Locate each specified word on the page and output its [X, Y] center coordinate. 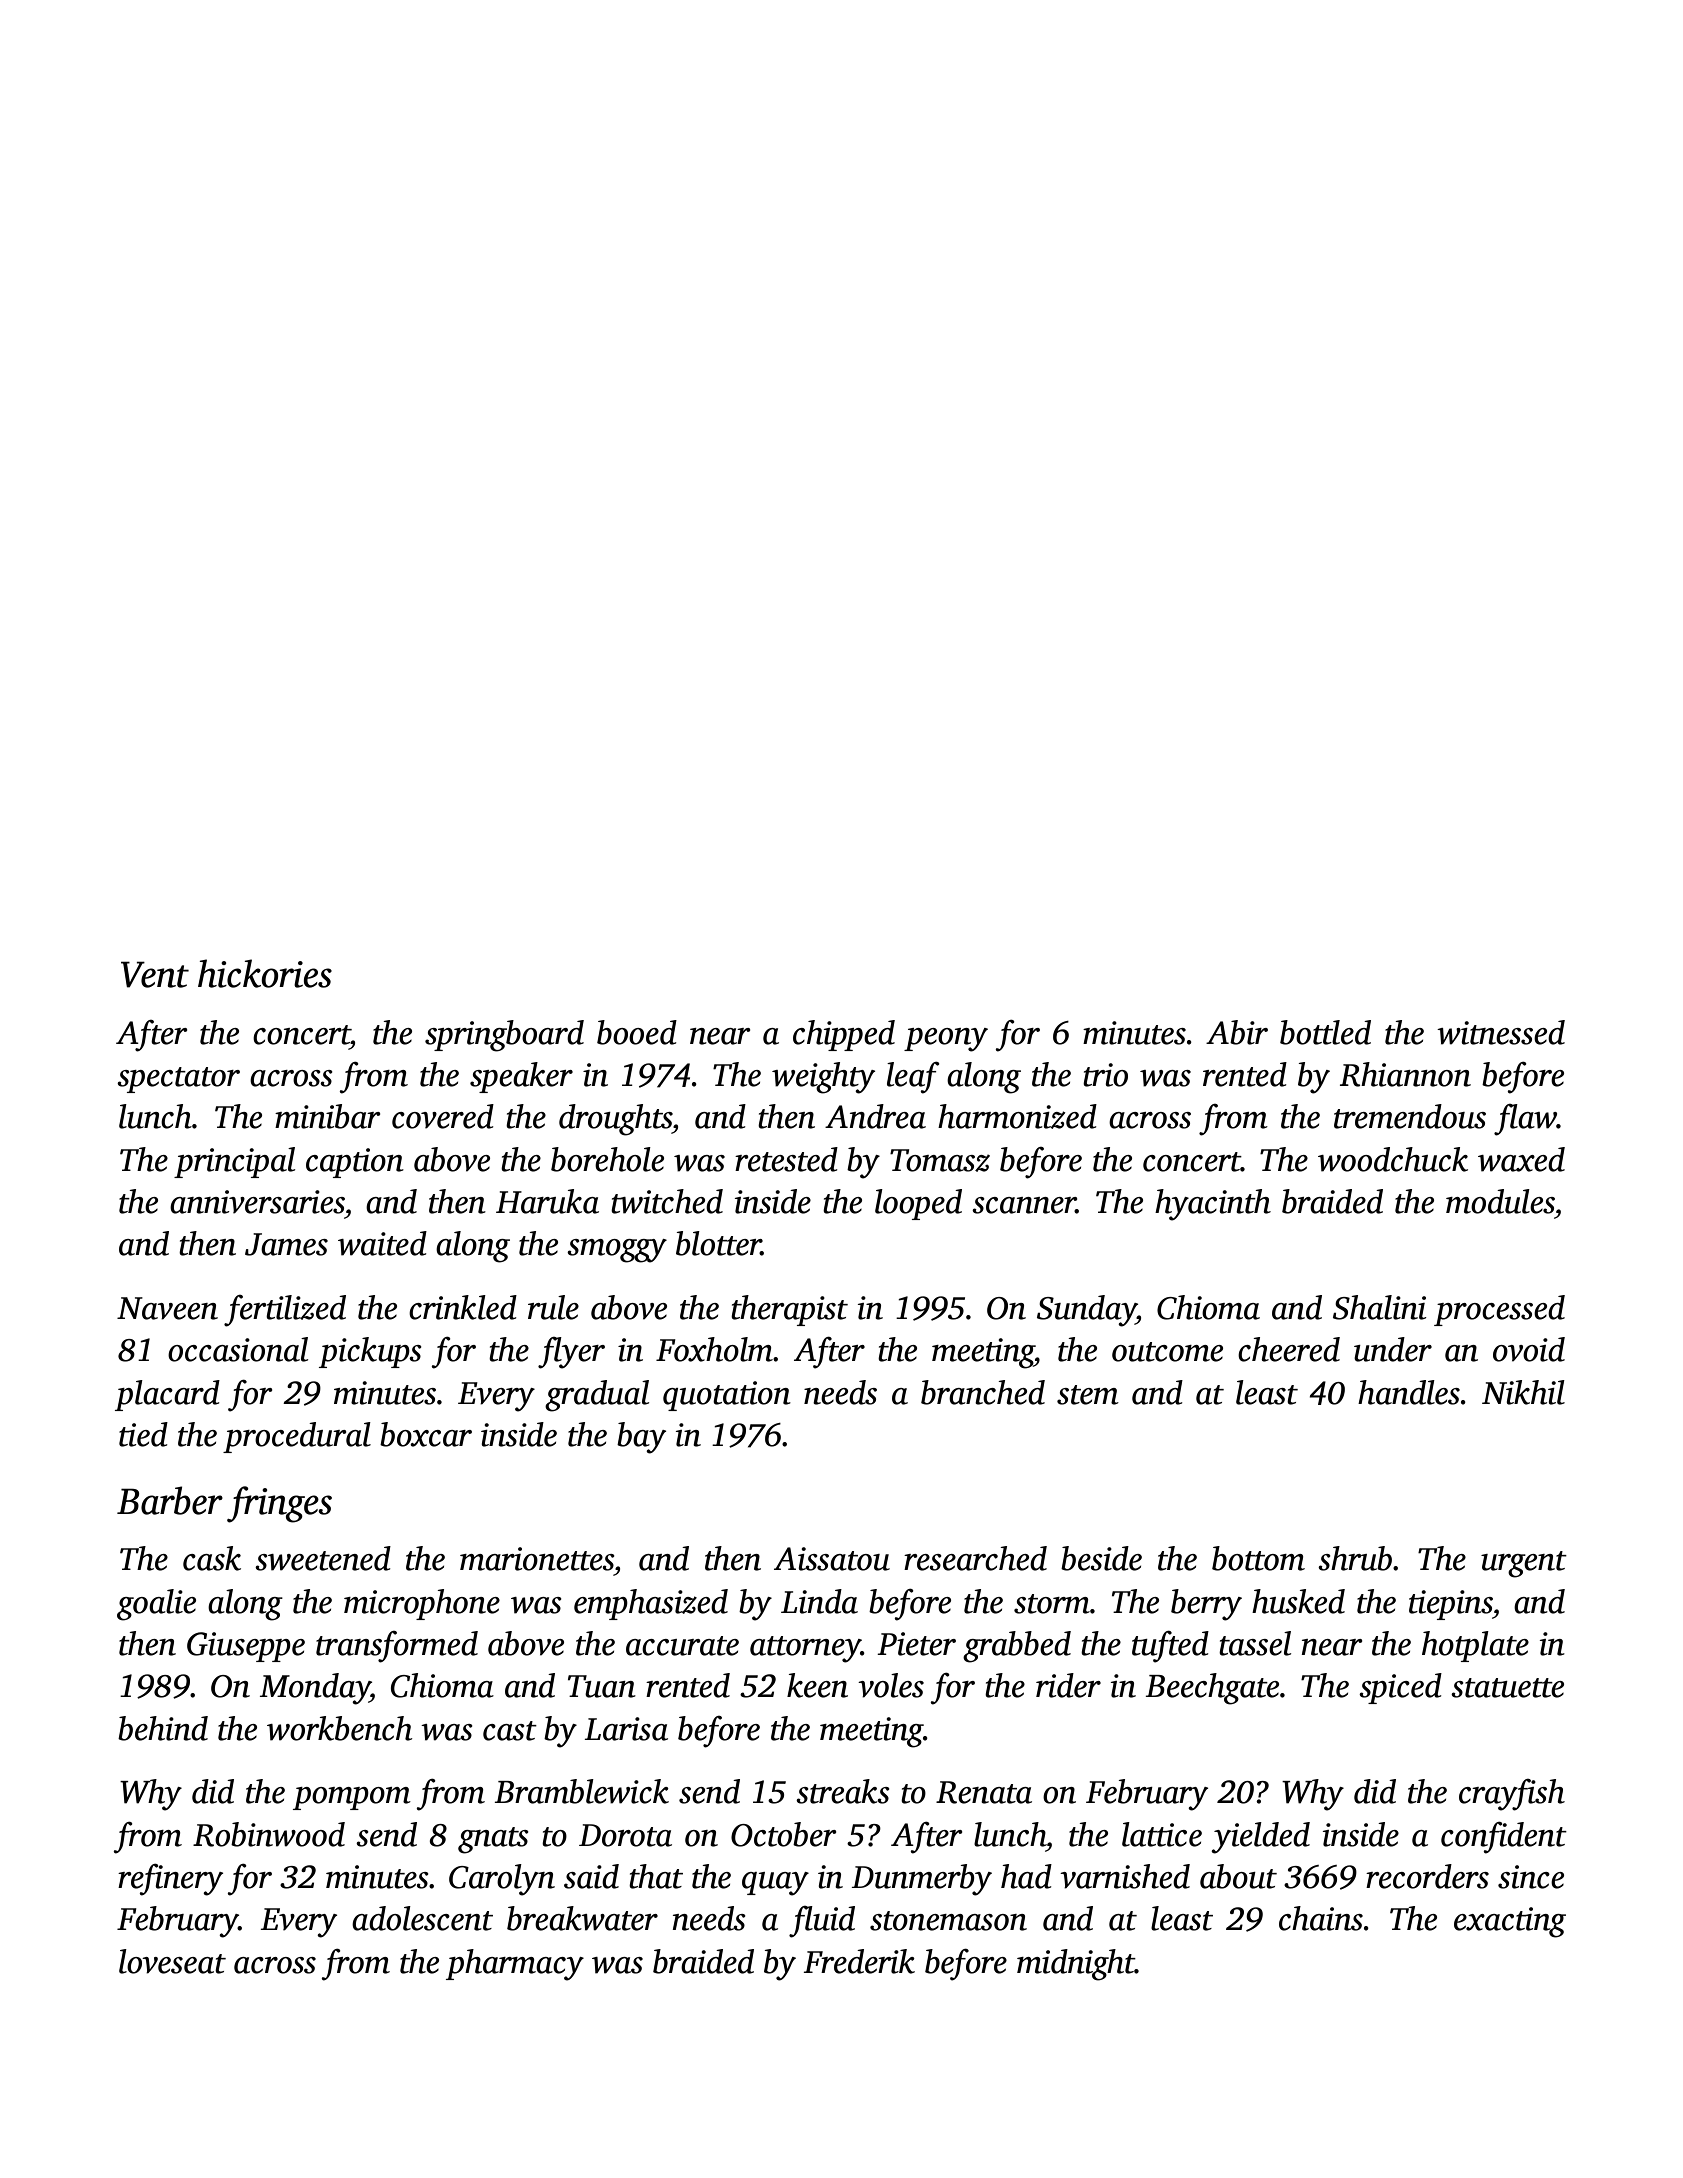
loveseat [172, 1961]
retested [786, 1159]
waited [382, 1243]
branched [983, 1392]
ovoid [1529, 1349]
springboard [504, 1036]
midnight [1076, 1965]
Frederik [859, 1961]
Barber [170, 1500]
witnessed [1501, 1032]
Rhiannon [1405, 1074]
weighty [823, 1078]
